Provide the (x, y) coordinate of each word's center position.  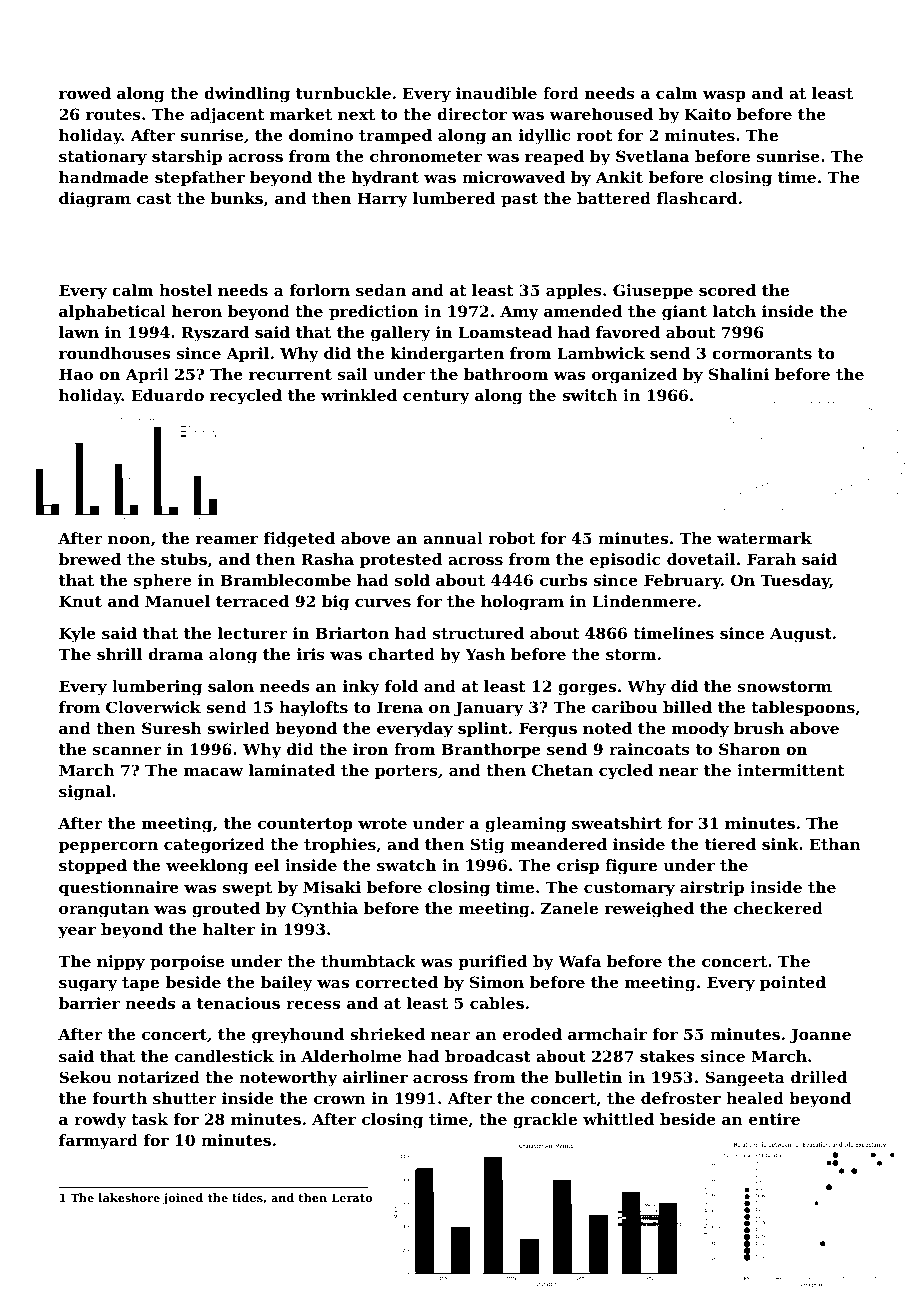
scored (727, 290)
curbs (563, 580)
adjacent (227, 116)
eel (266, 865)
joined (183, 1199)
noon (129, 539)
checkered (778, 908)
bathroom (506, 374)
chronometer (426, 156)
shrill (119, 654)
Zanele (569, 908)
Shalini (739, 374)
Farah (771, 559)
